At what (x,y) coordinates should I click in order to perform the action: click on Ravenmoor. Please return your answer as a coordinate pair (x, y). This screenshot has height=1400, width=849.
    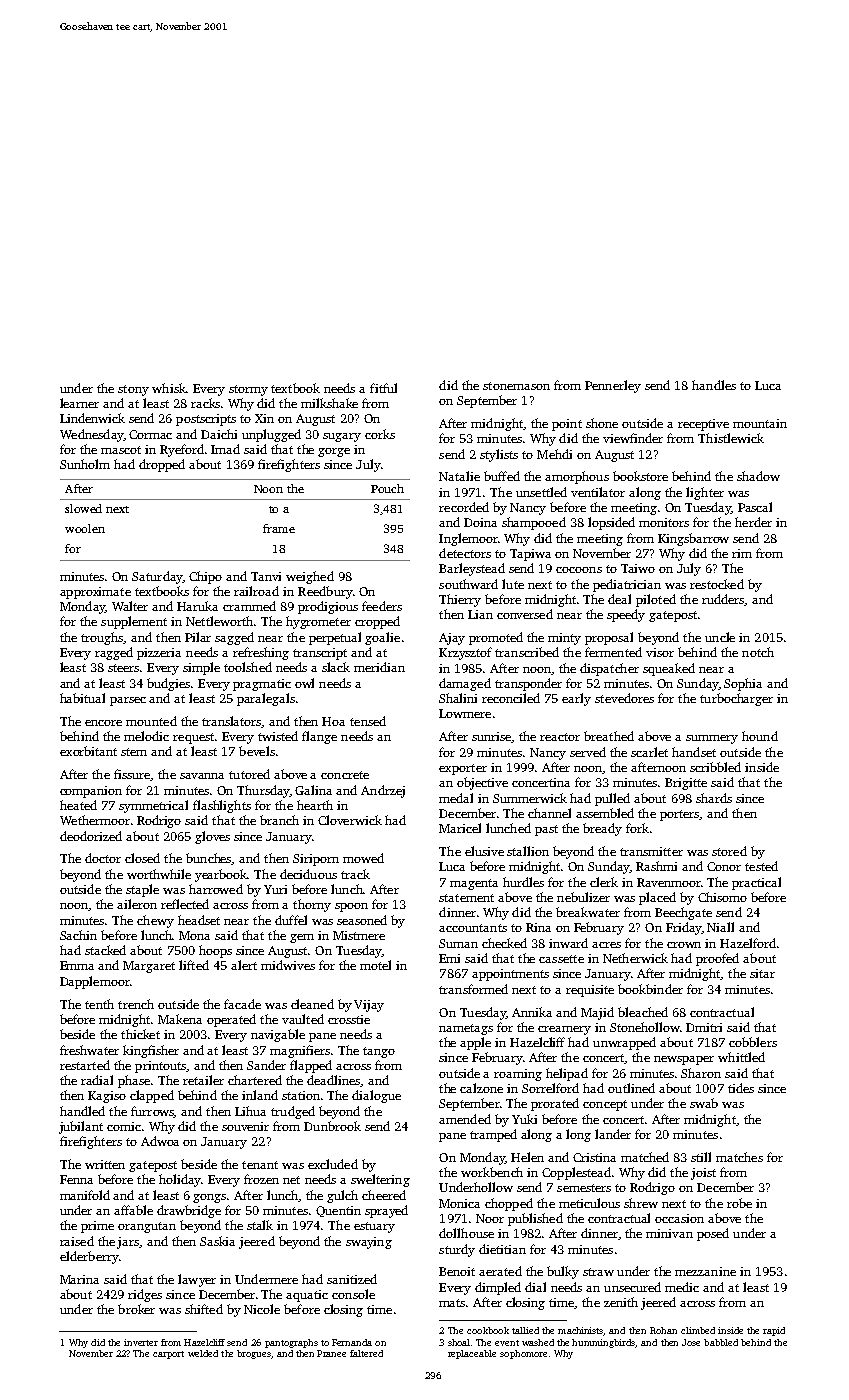
    Looking at the image, I should click on (669, 882).
